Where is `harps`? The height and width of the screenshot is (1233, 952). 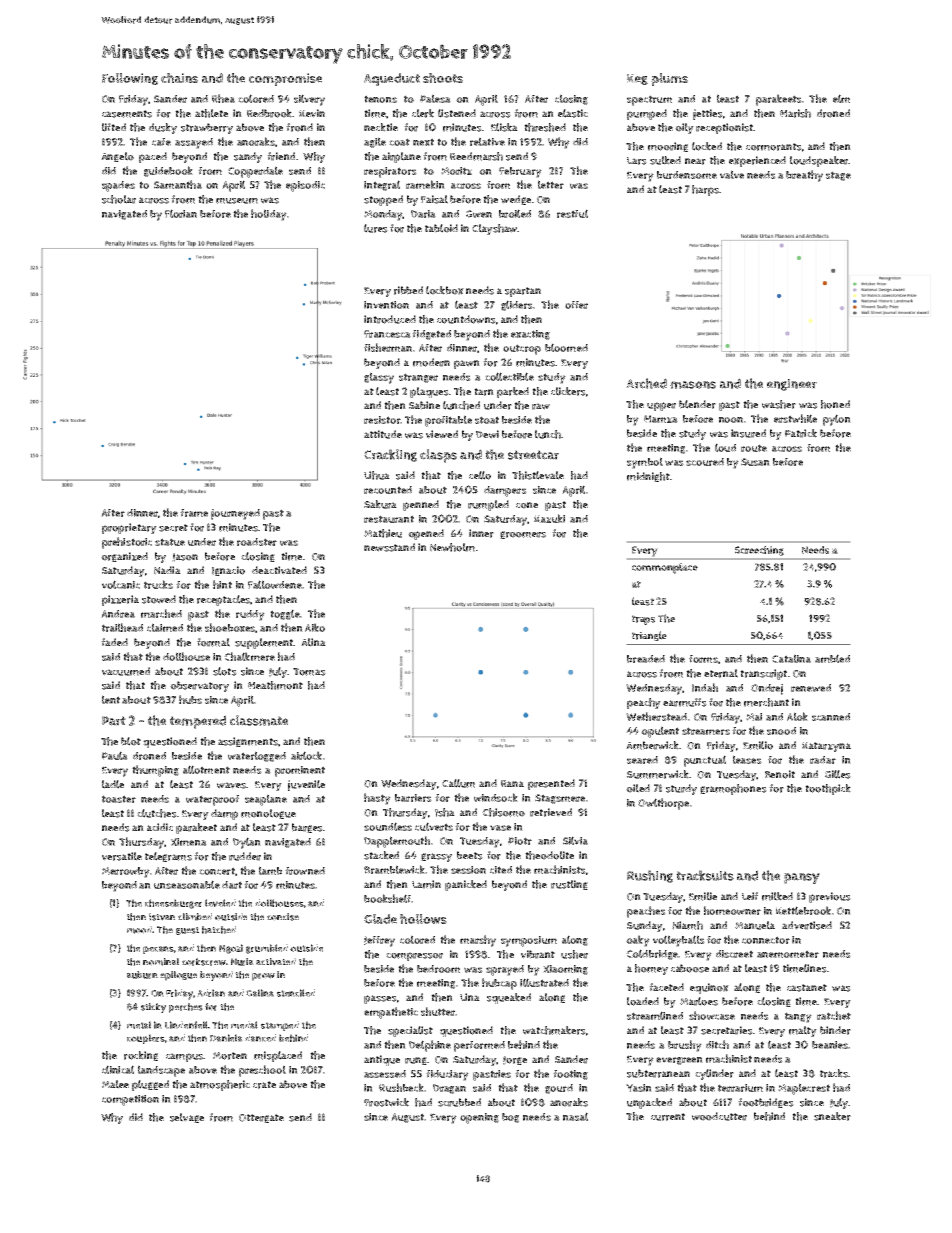 harps is located at coordinates (705, 190).
